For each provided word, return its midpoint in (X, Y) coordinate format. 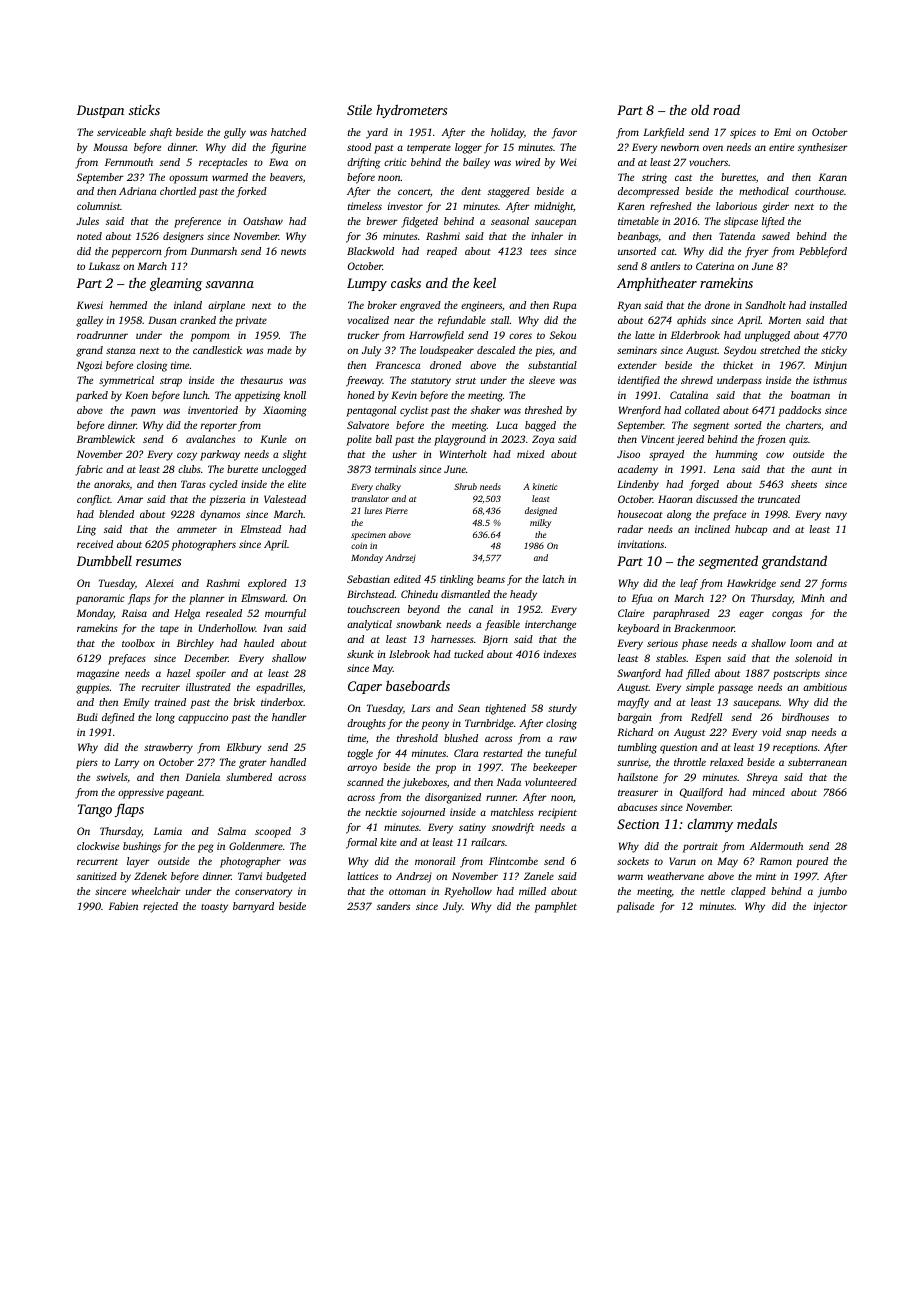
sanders (393, 906)
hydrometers (411, 111)
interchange (550, 625)
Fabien (123, 906)
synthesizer (823, 148)
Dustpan (100, 111)
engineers (481, 306)
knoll (295, 395)
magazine (98, 674)
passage (735, 689)
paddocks (799, 411)
